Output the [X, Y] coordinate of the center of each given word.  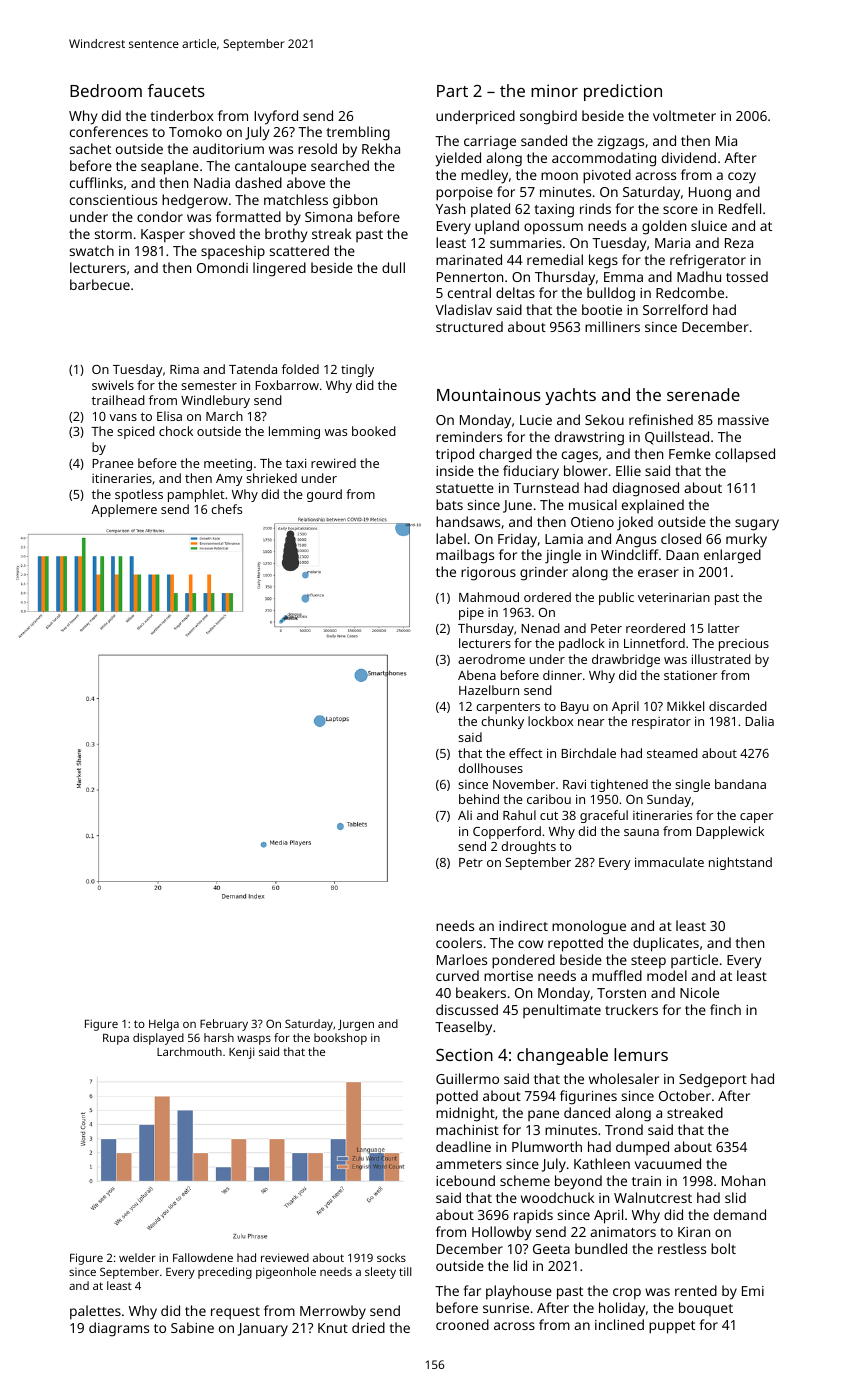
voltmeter [684, 115]
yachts [570, 396]
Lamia [564, 539]
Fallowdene [203, 1257]
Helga [164, 1025]
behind [479, 799]
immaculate [669, 862]
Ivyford [276, 117]
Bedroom [106, 90]
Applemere [124, 510]
